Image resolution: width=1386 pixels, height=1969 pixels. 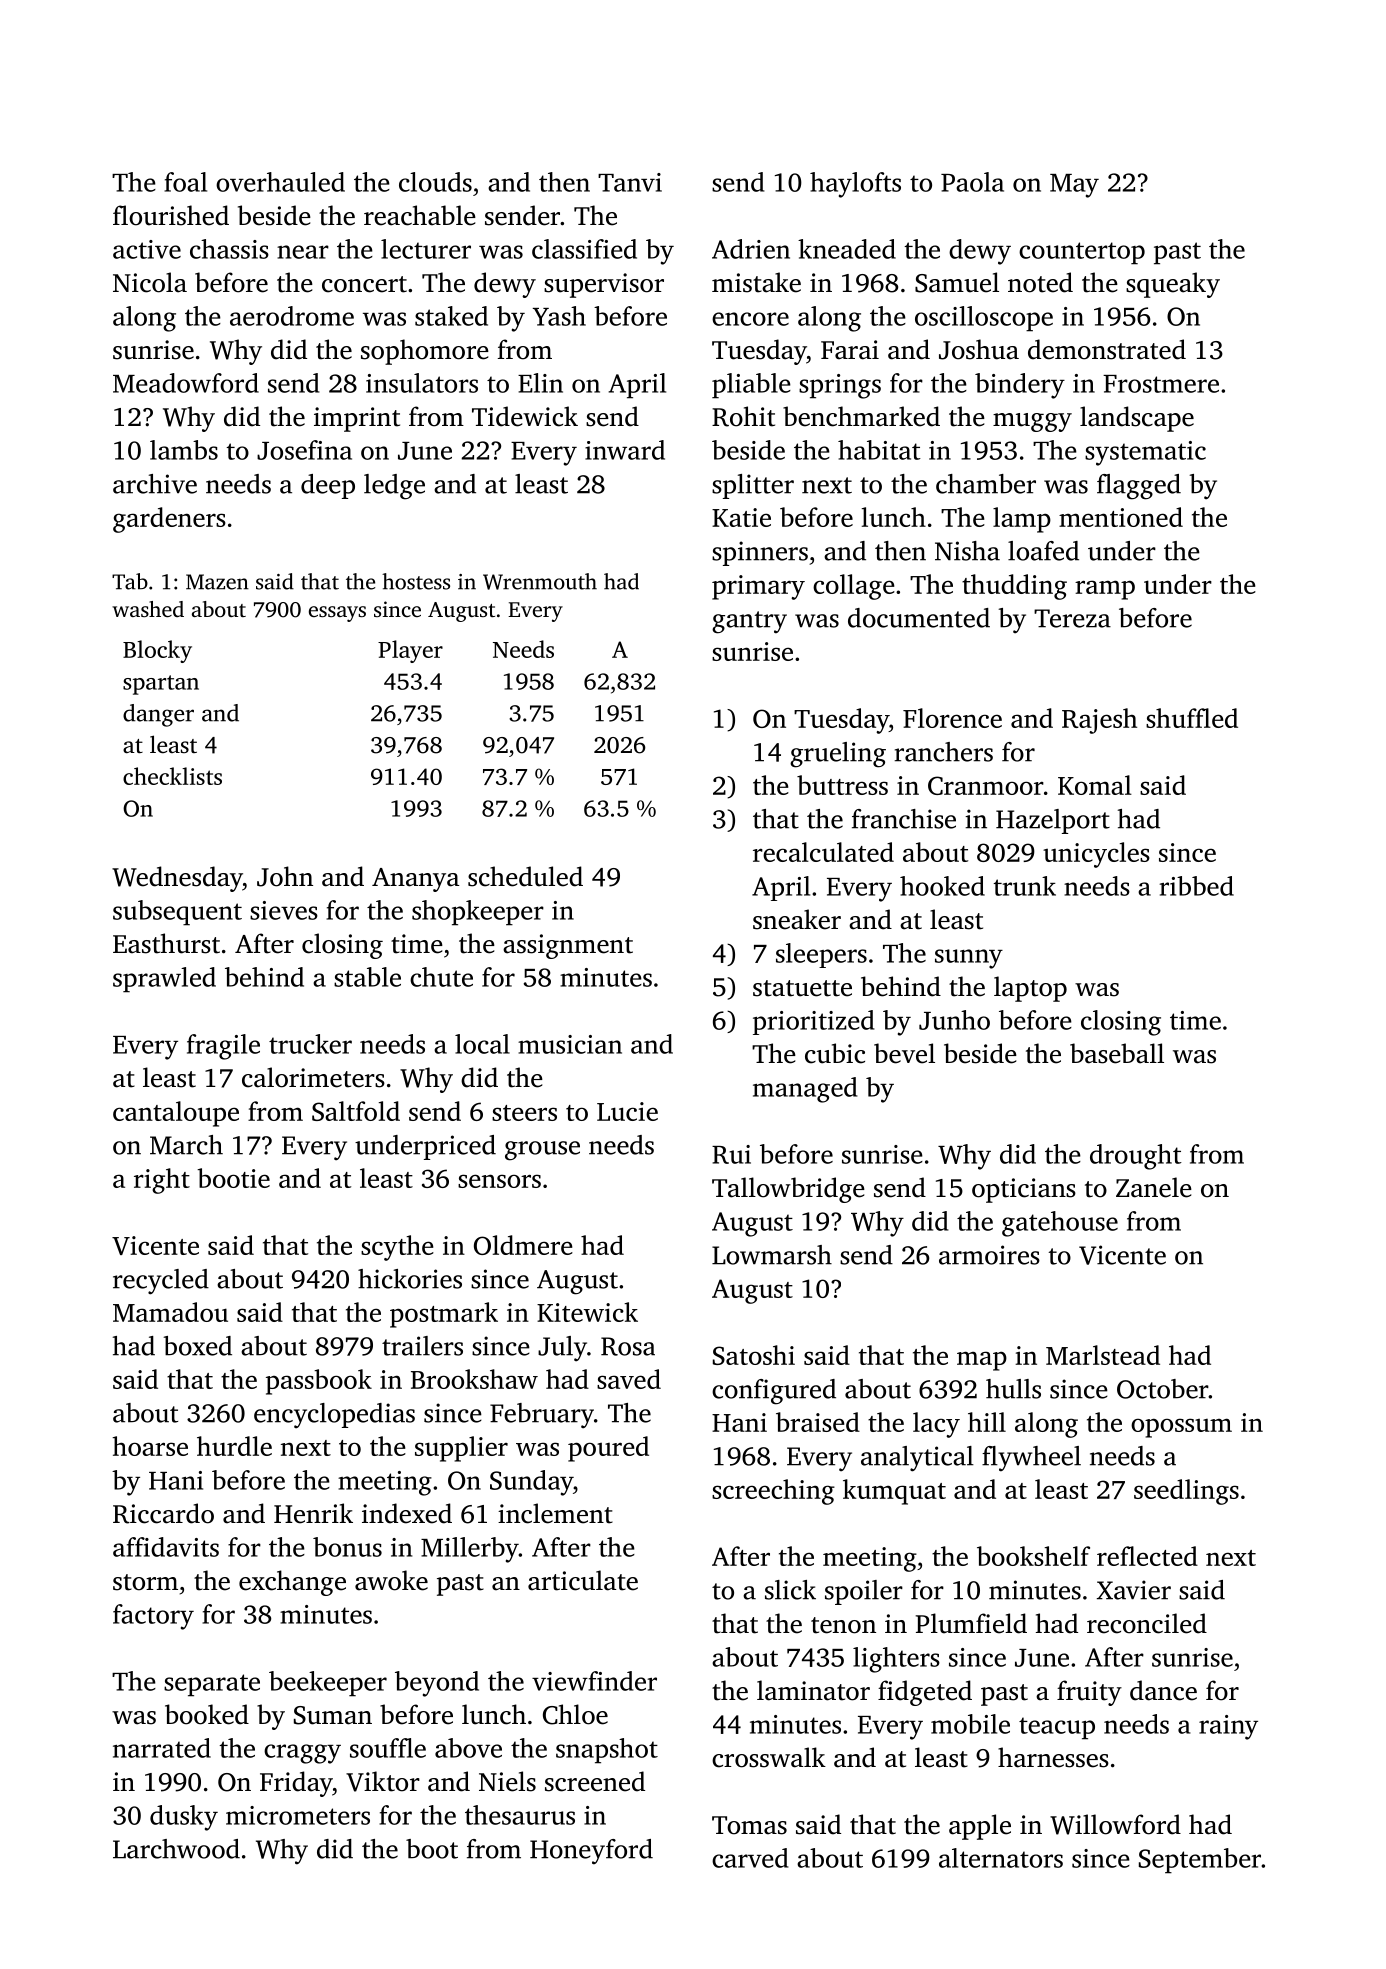 I want to click on Oldmere, so click(x=523, y=1245).
